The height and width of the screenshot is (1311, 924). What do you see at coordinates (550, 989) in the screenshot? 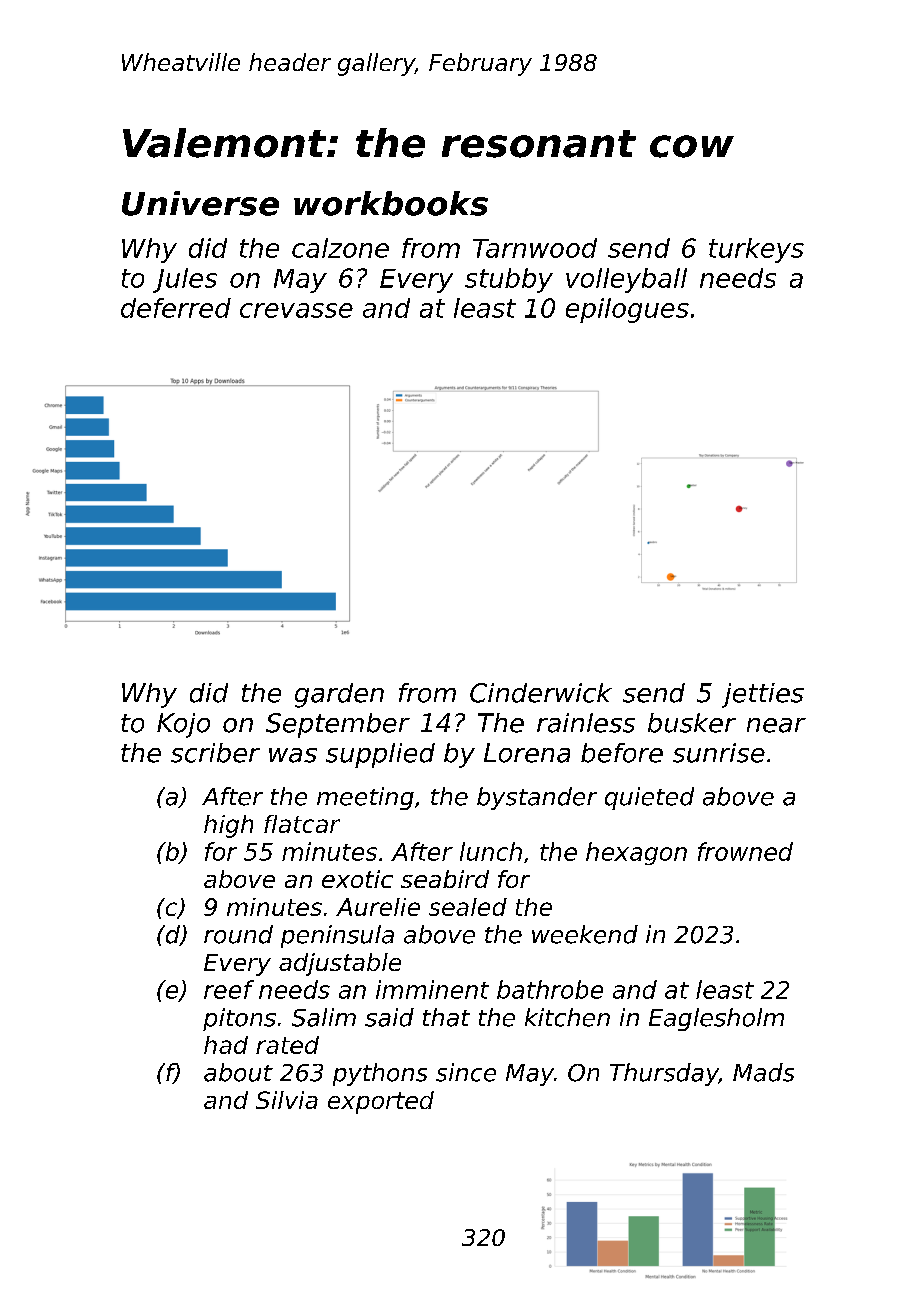
I see `bathrobe` at bounding box center [550, 989].
